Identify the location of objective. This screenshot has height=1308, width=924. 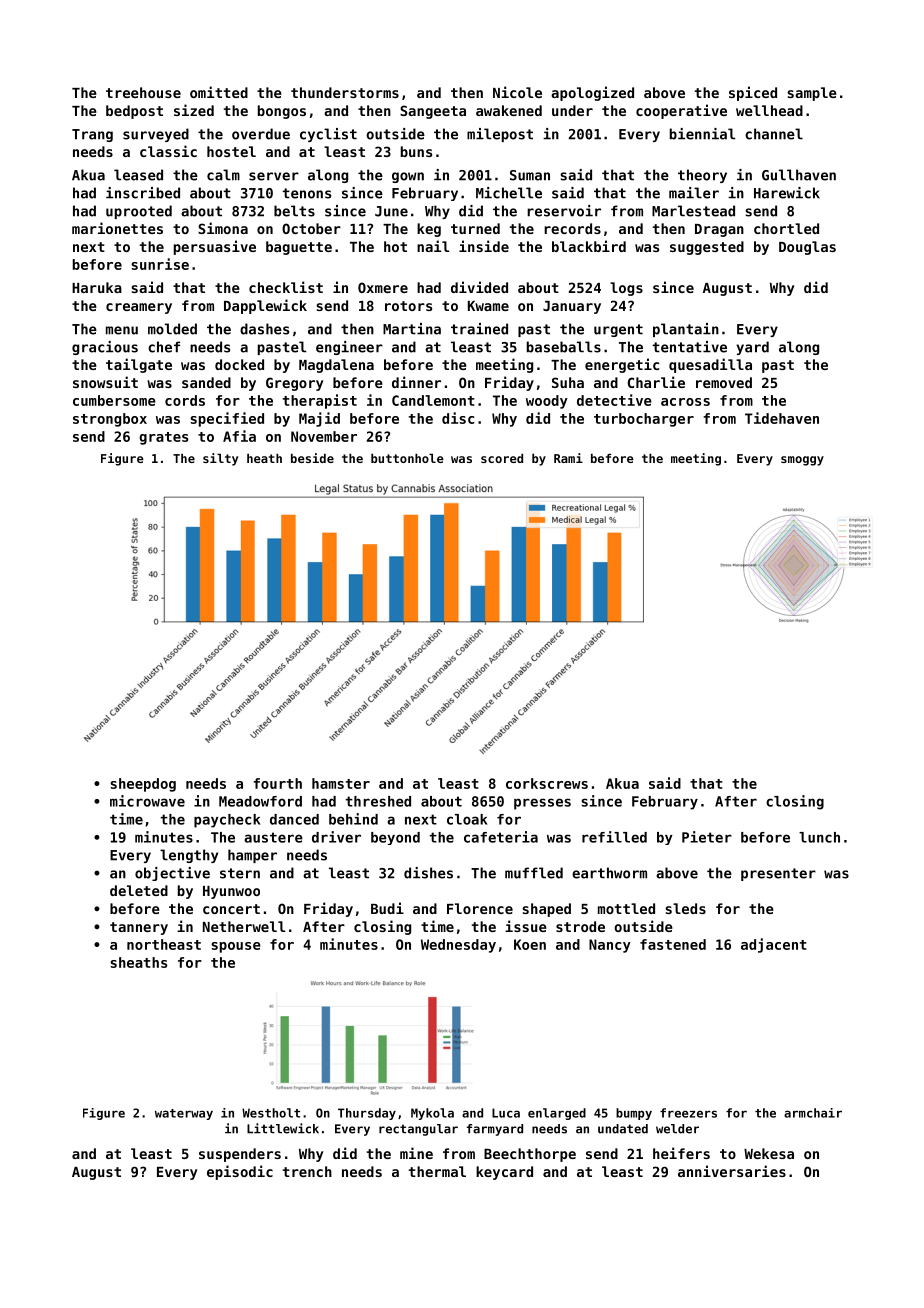
(172, 874).
